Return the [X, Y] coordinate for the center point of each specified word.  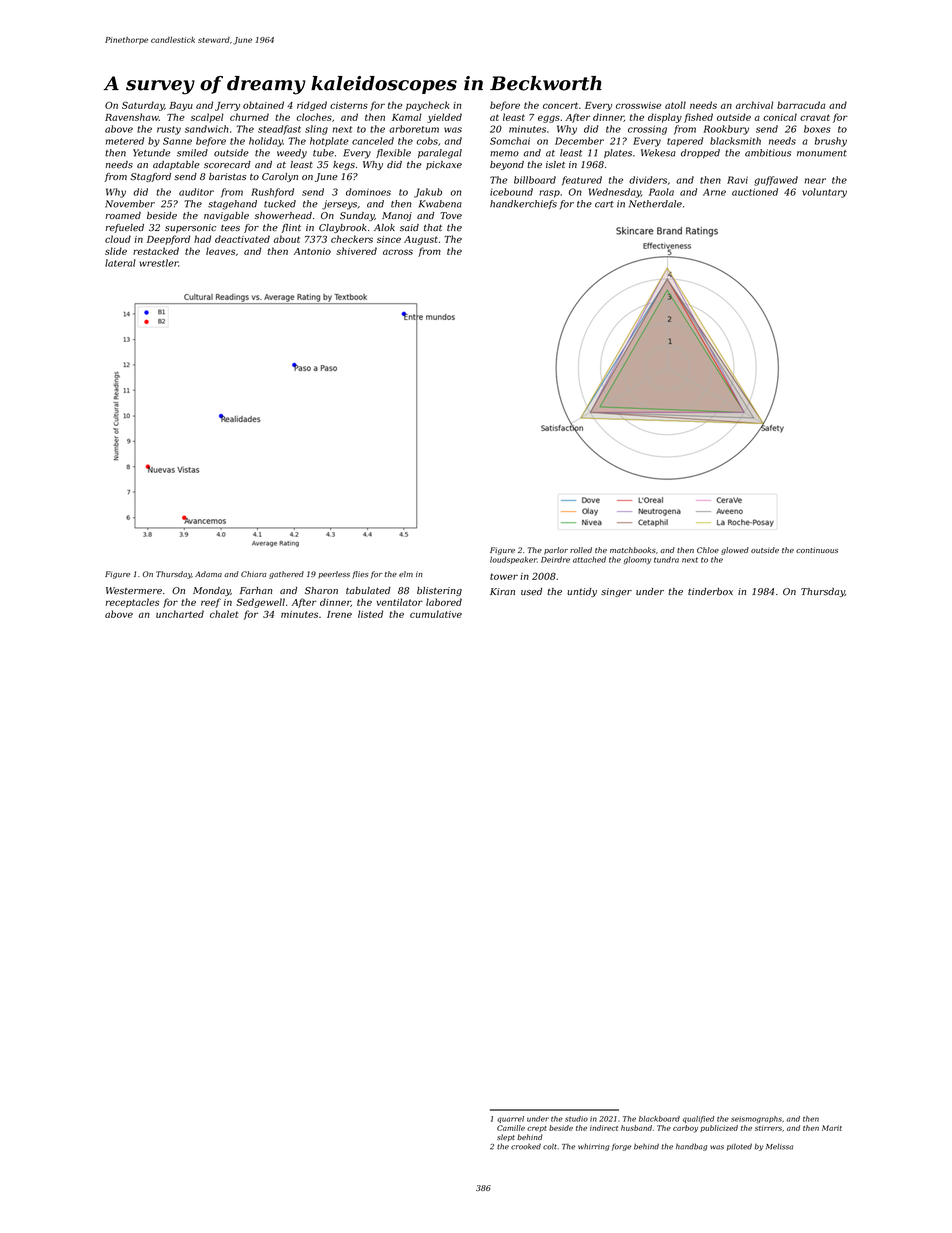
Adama [208, 574]
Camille [511, 1128]
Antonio [312, 251]
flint [291, 228]
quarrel [510, 1119]
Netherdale [655, 204]
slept [506, 1137]
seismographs [756, 1119]
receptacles [132, 603]
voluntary [824, 193]
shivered [356, 251]
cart [604, 204]
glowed [735, 551]
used [531, 591]
